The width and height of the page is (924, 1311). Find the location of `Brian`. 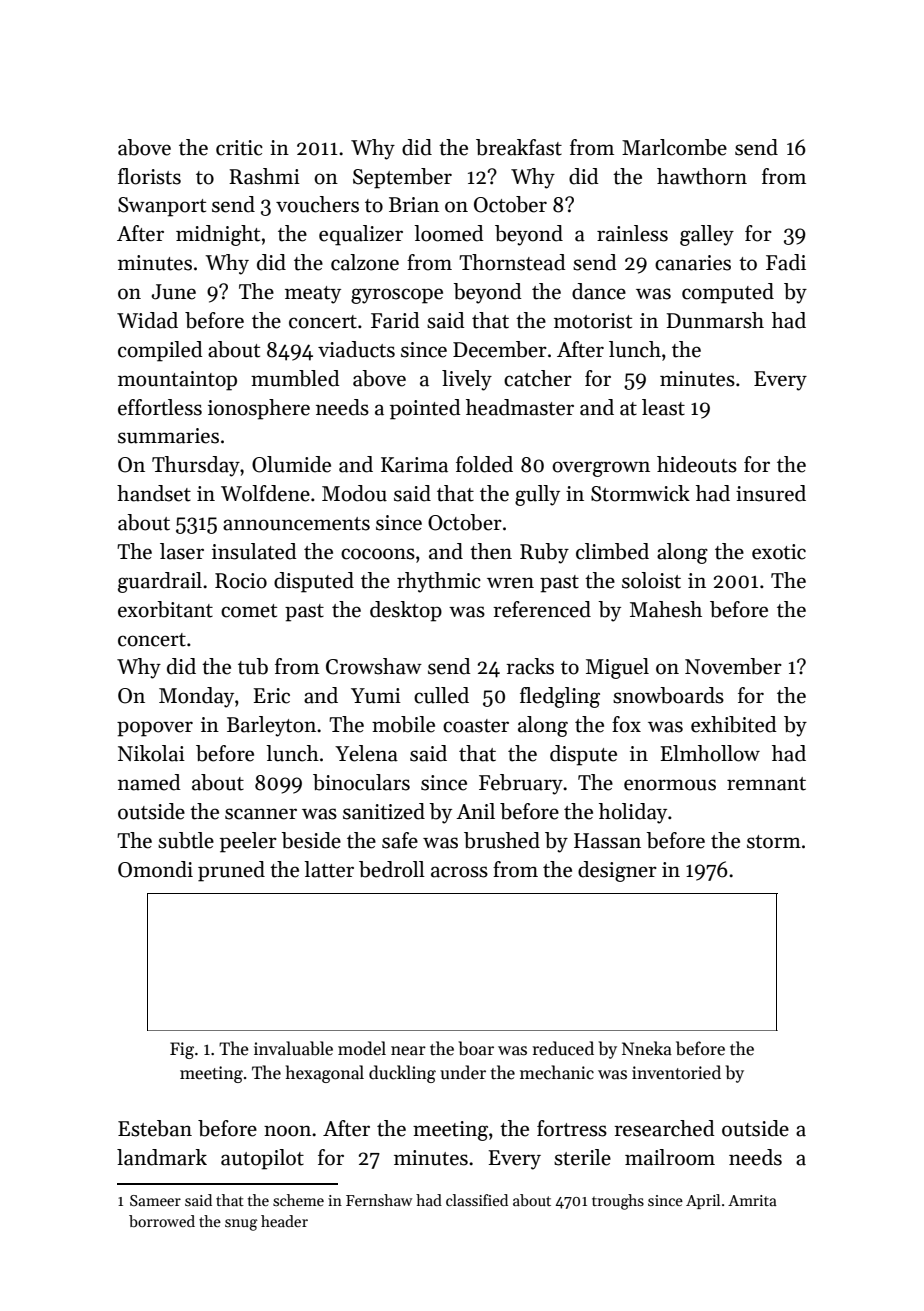

Brian is located at coordinates (414, 205).
